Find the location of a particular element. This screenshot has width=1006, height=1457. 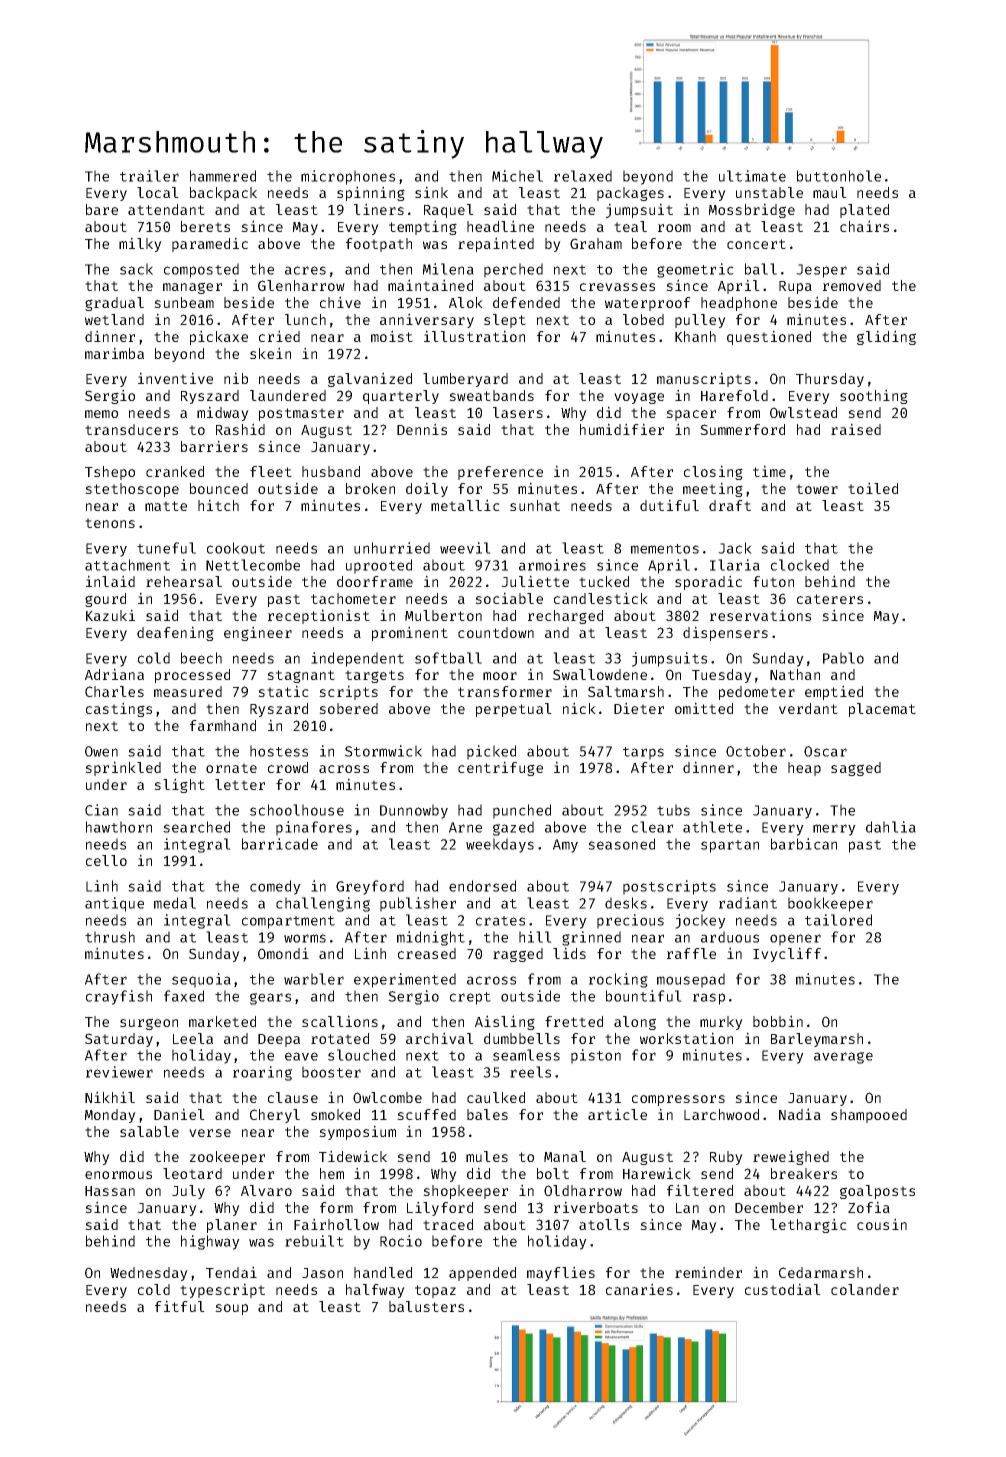

room is located at coordinates (674, 228).
